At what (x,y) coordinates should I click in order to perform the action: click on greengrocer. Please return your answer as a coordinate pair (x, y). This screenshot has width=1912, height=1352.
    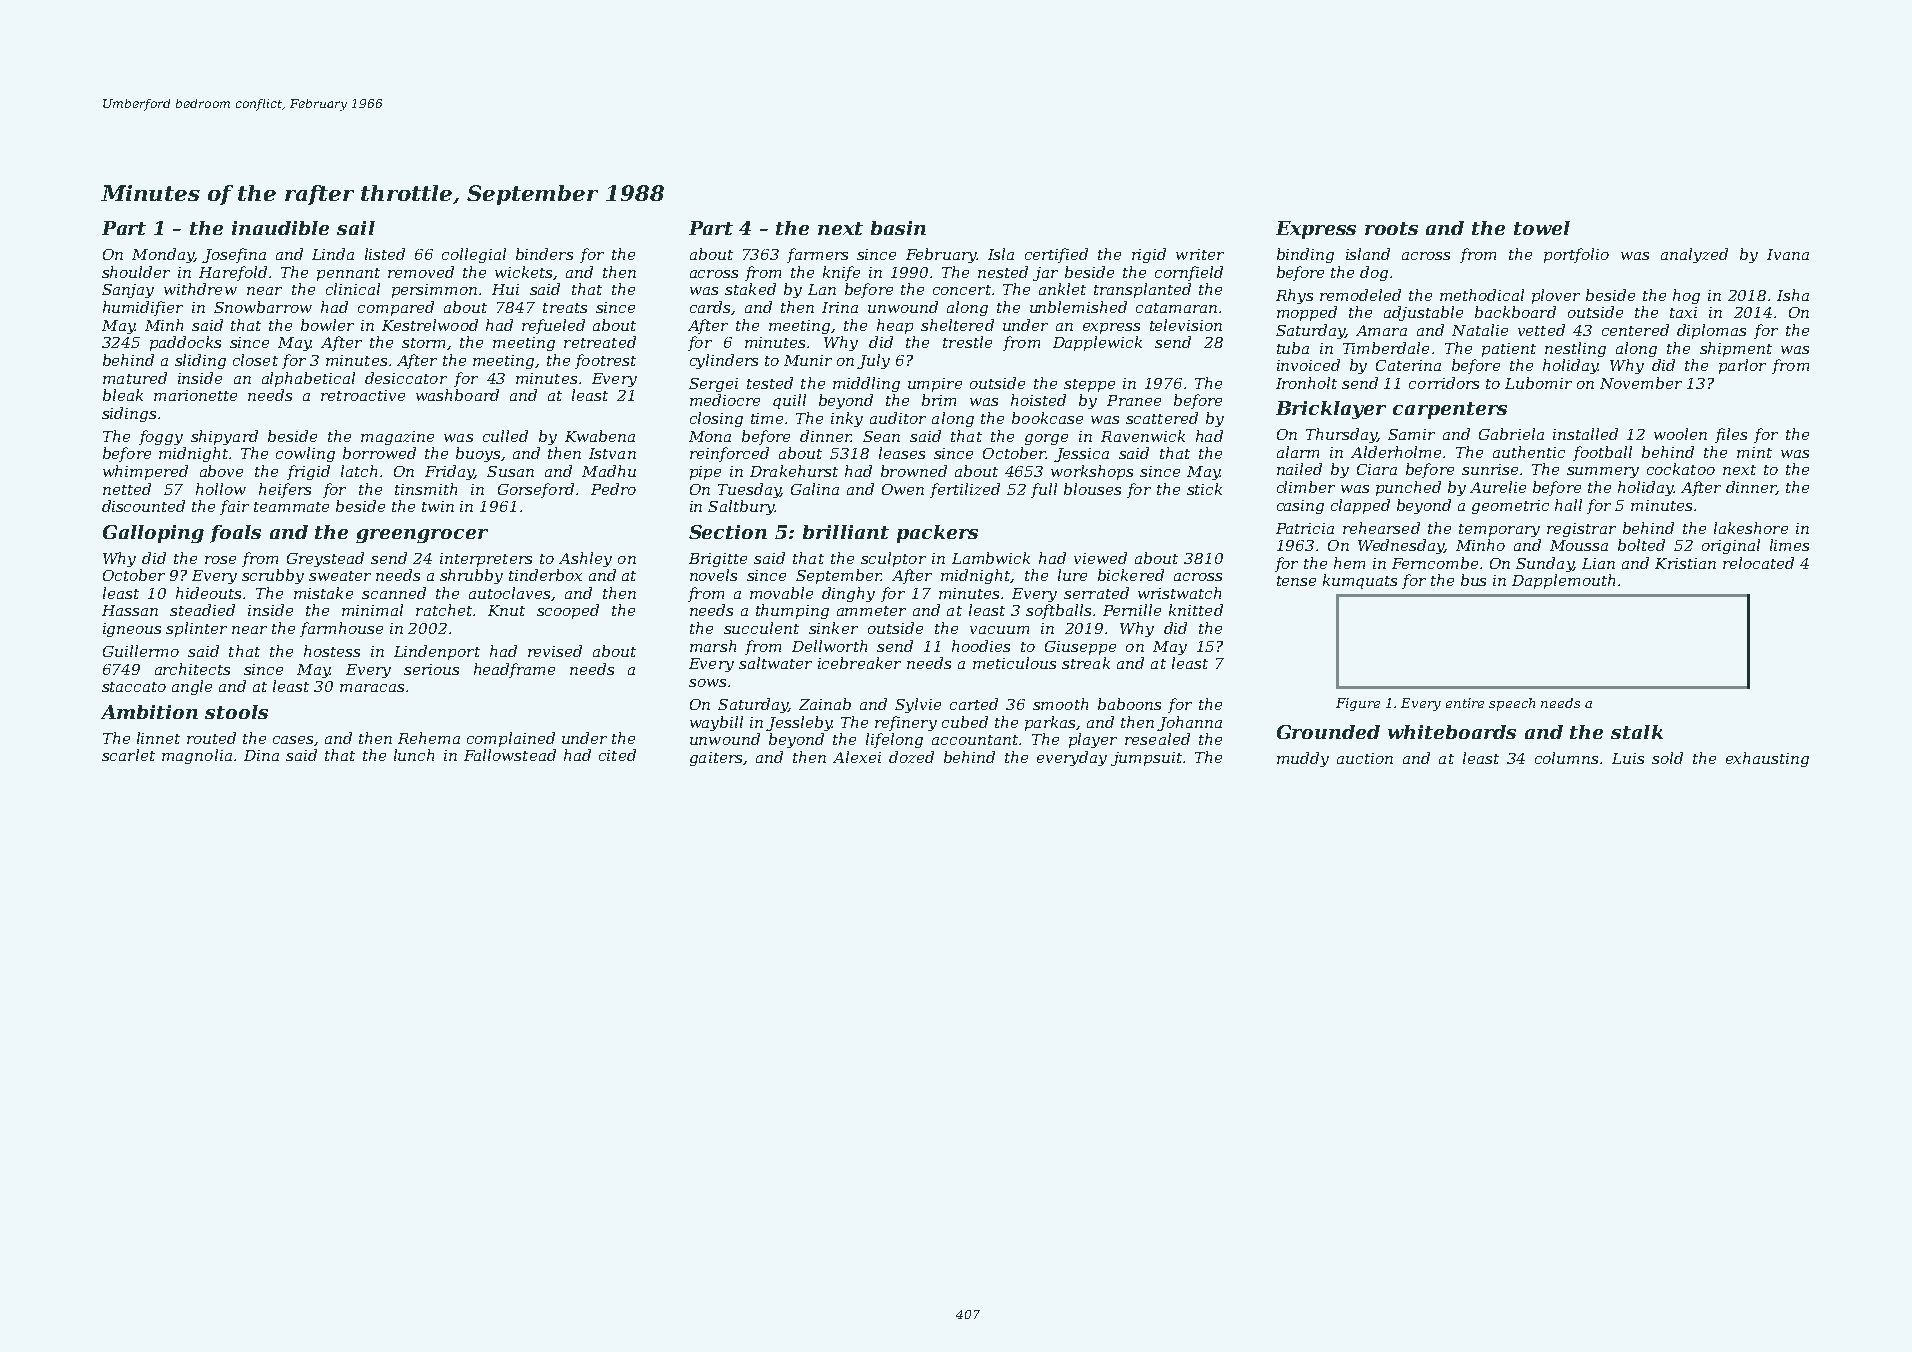
    Looking at the image, I should click on (422, 536).
